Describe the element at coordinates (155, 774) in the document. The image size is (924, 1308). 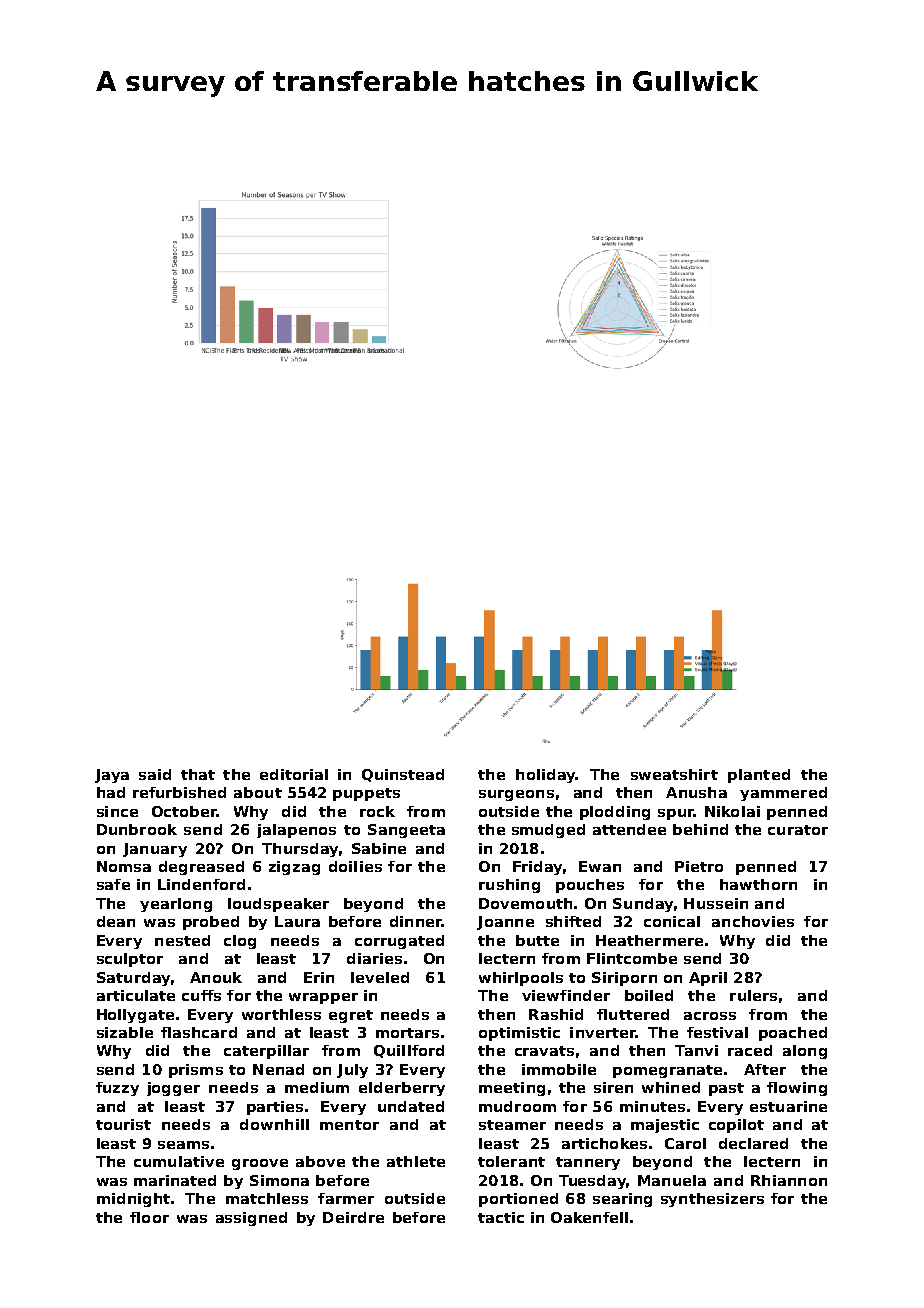
I see `said` at that location.
